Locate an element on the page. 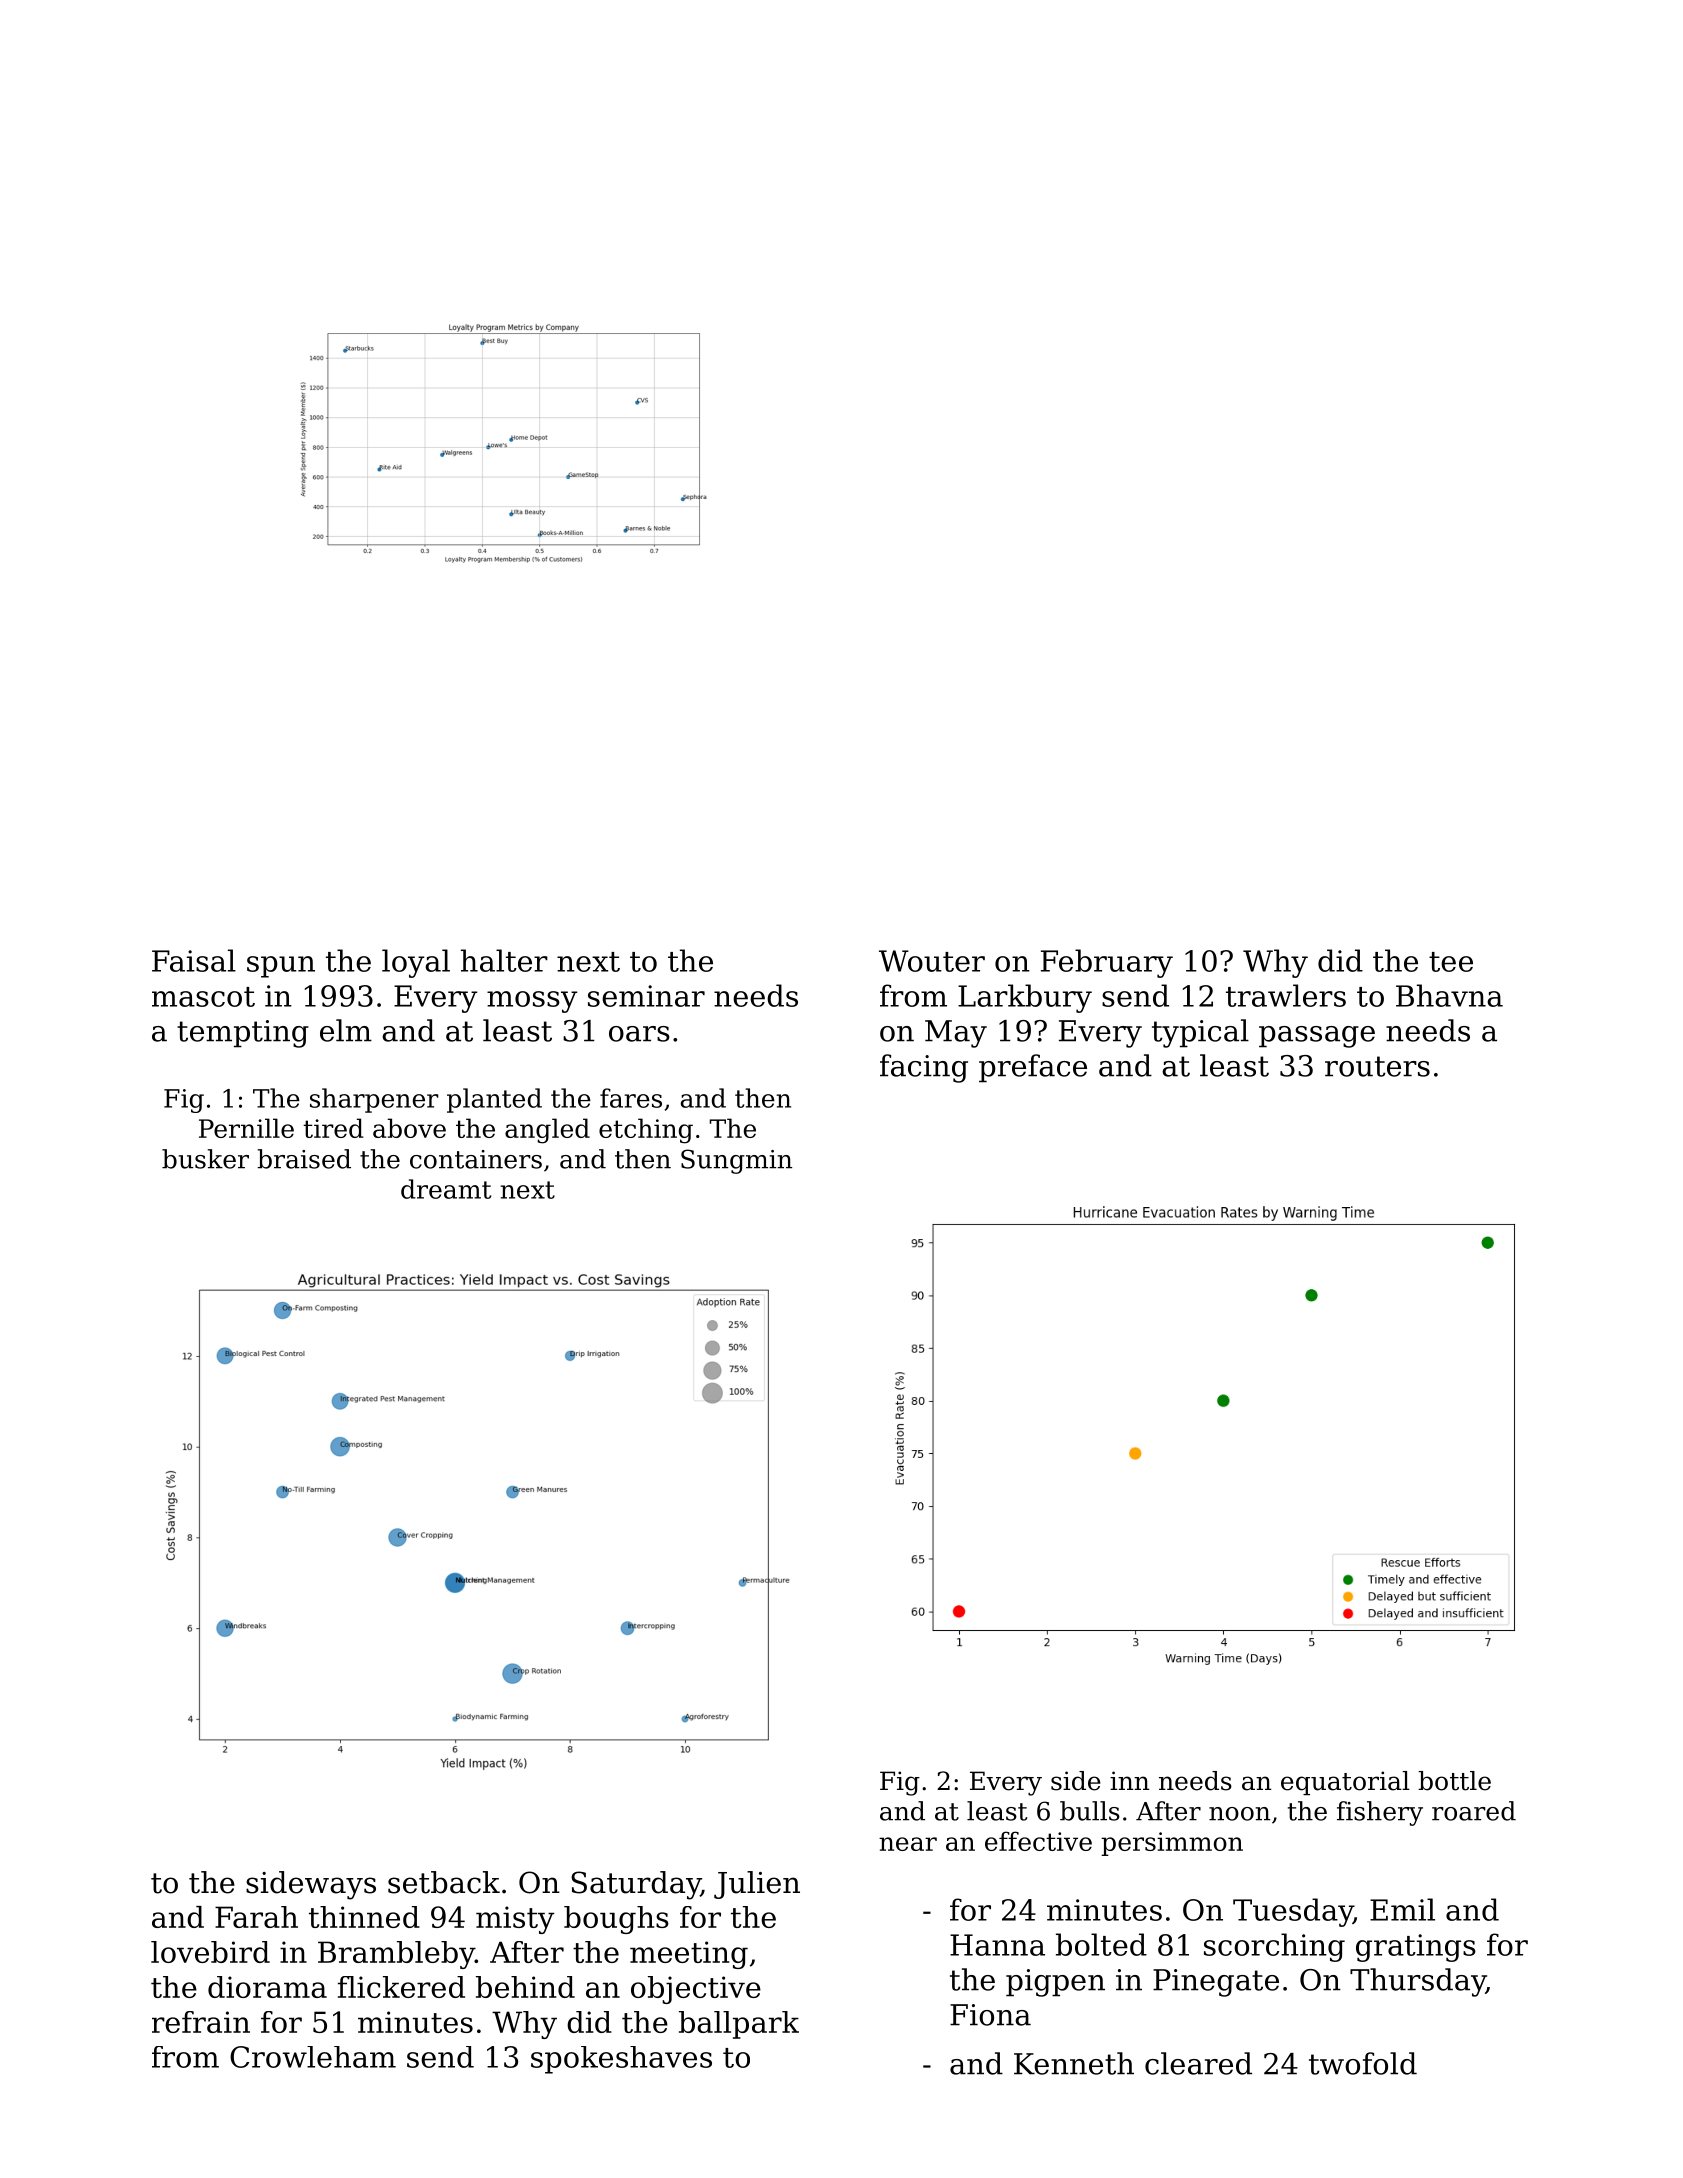  bottle is located at coordinates (1454, 1781).
